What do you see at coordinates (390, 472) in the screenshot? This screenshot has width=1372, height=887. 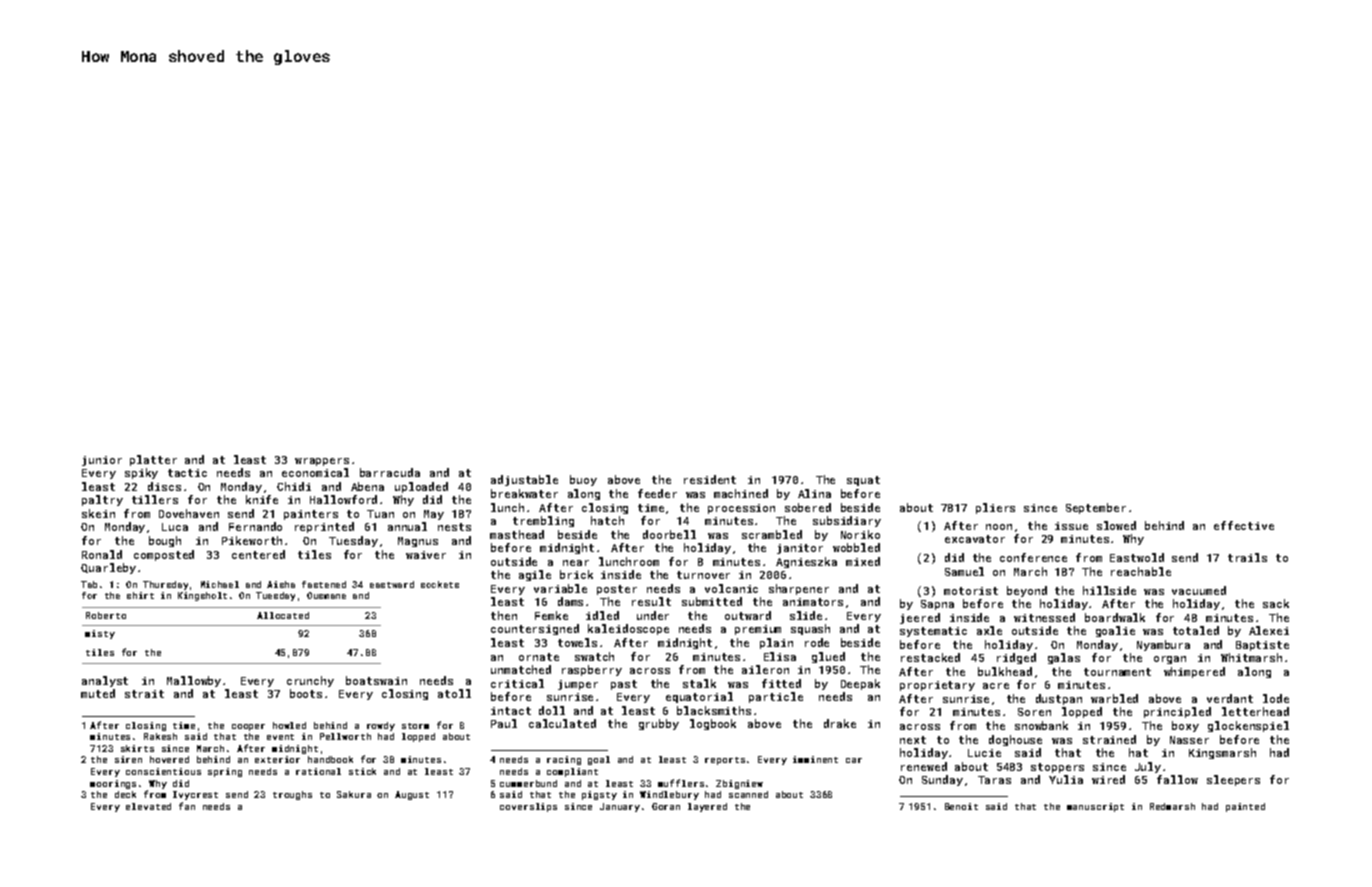 I see `barracuda` at bounding box center [390, 472].
